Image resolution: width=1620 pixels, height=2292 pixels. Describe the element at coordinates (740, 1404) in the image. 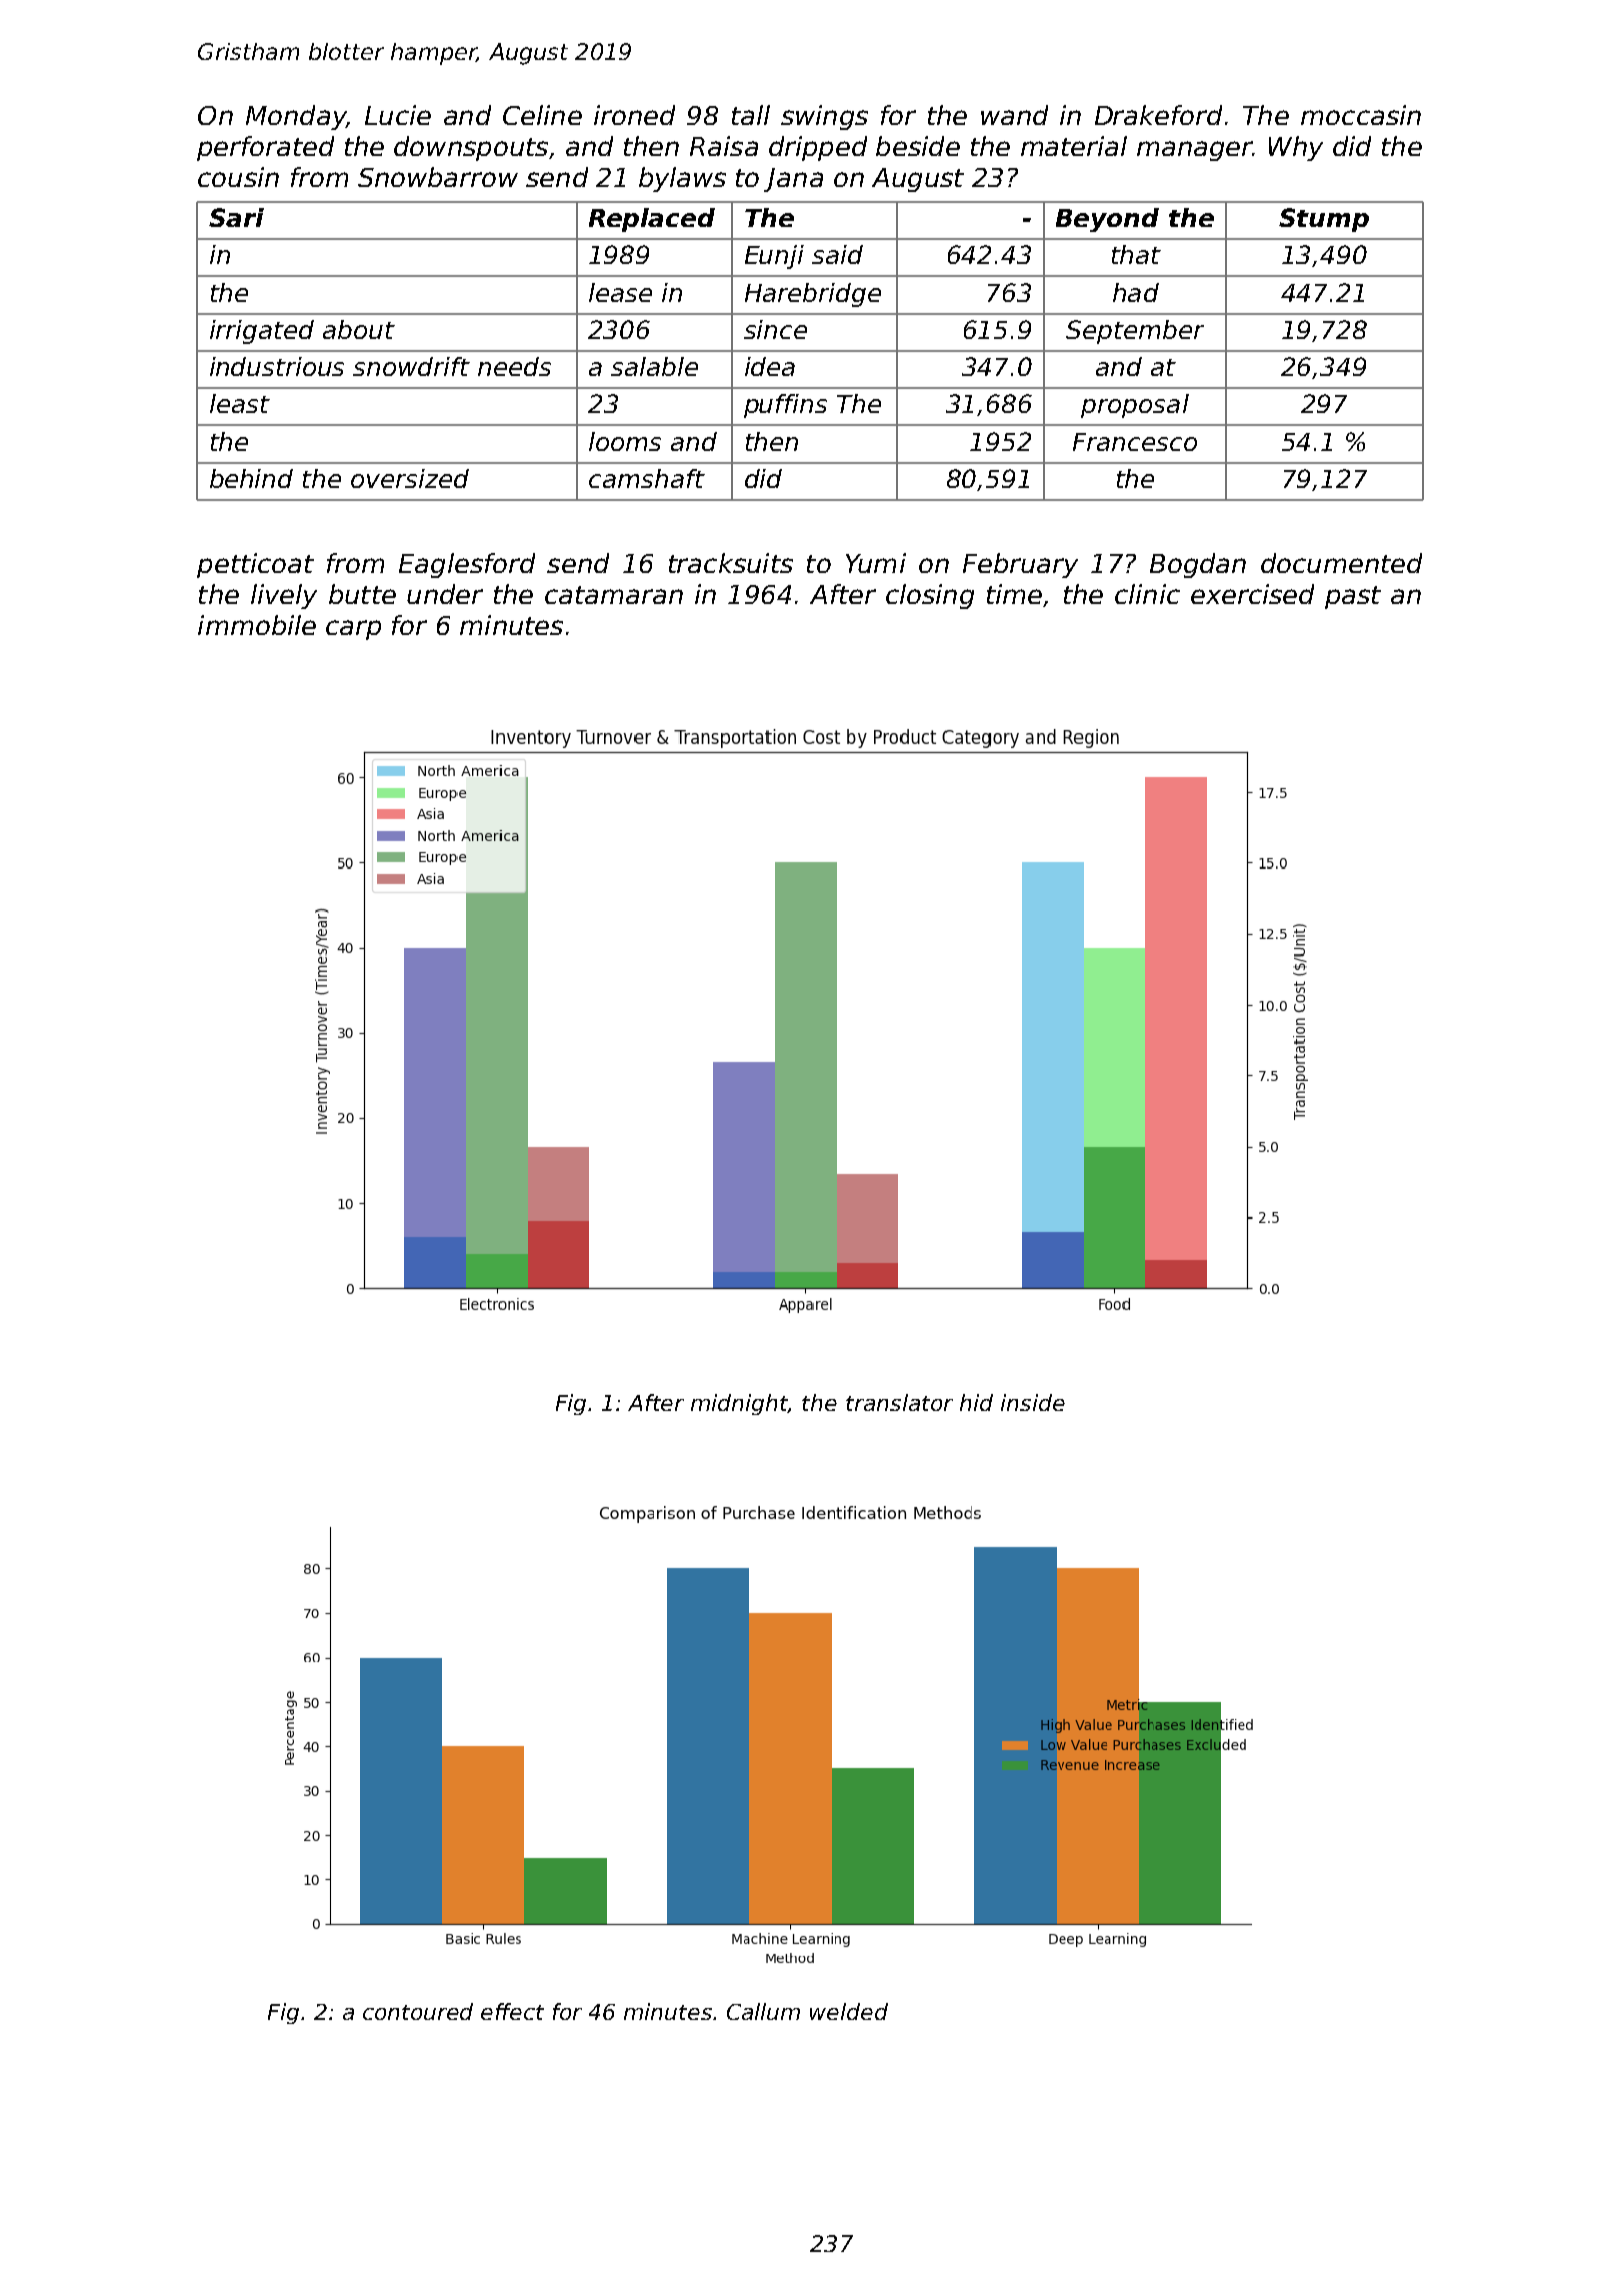

I see `midnight` at that location.
